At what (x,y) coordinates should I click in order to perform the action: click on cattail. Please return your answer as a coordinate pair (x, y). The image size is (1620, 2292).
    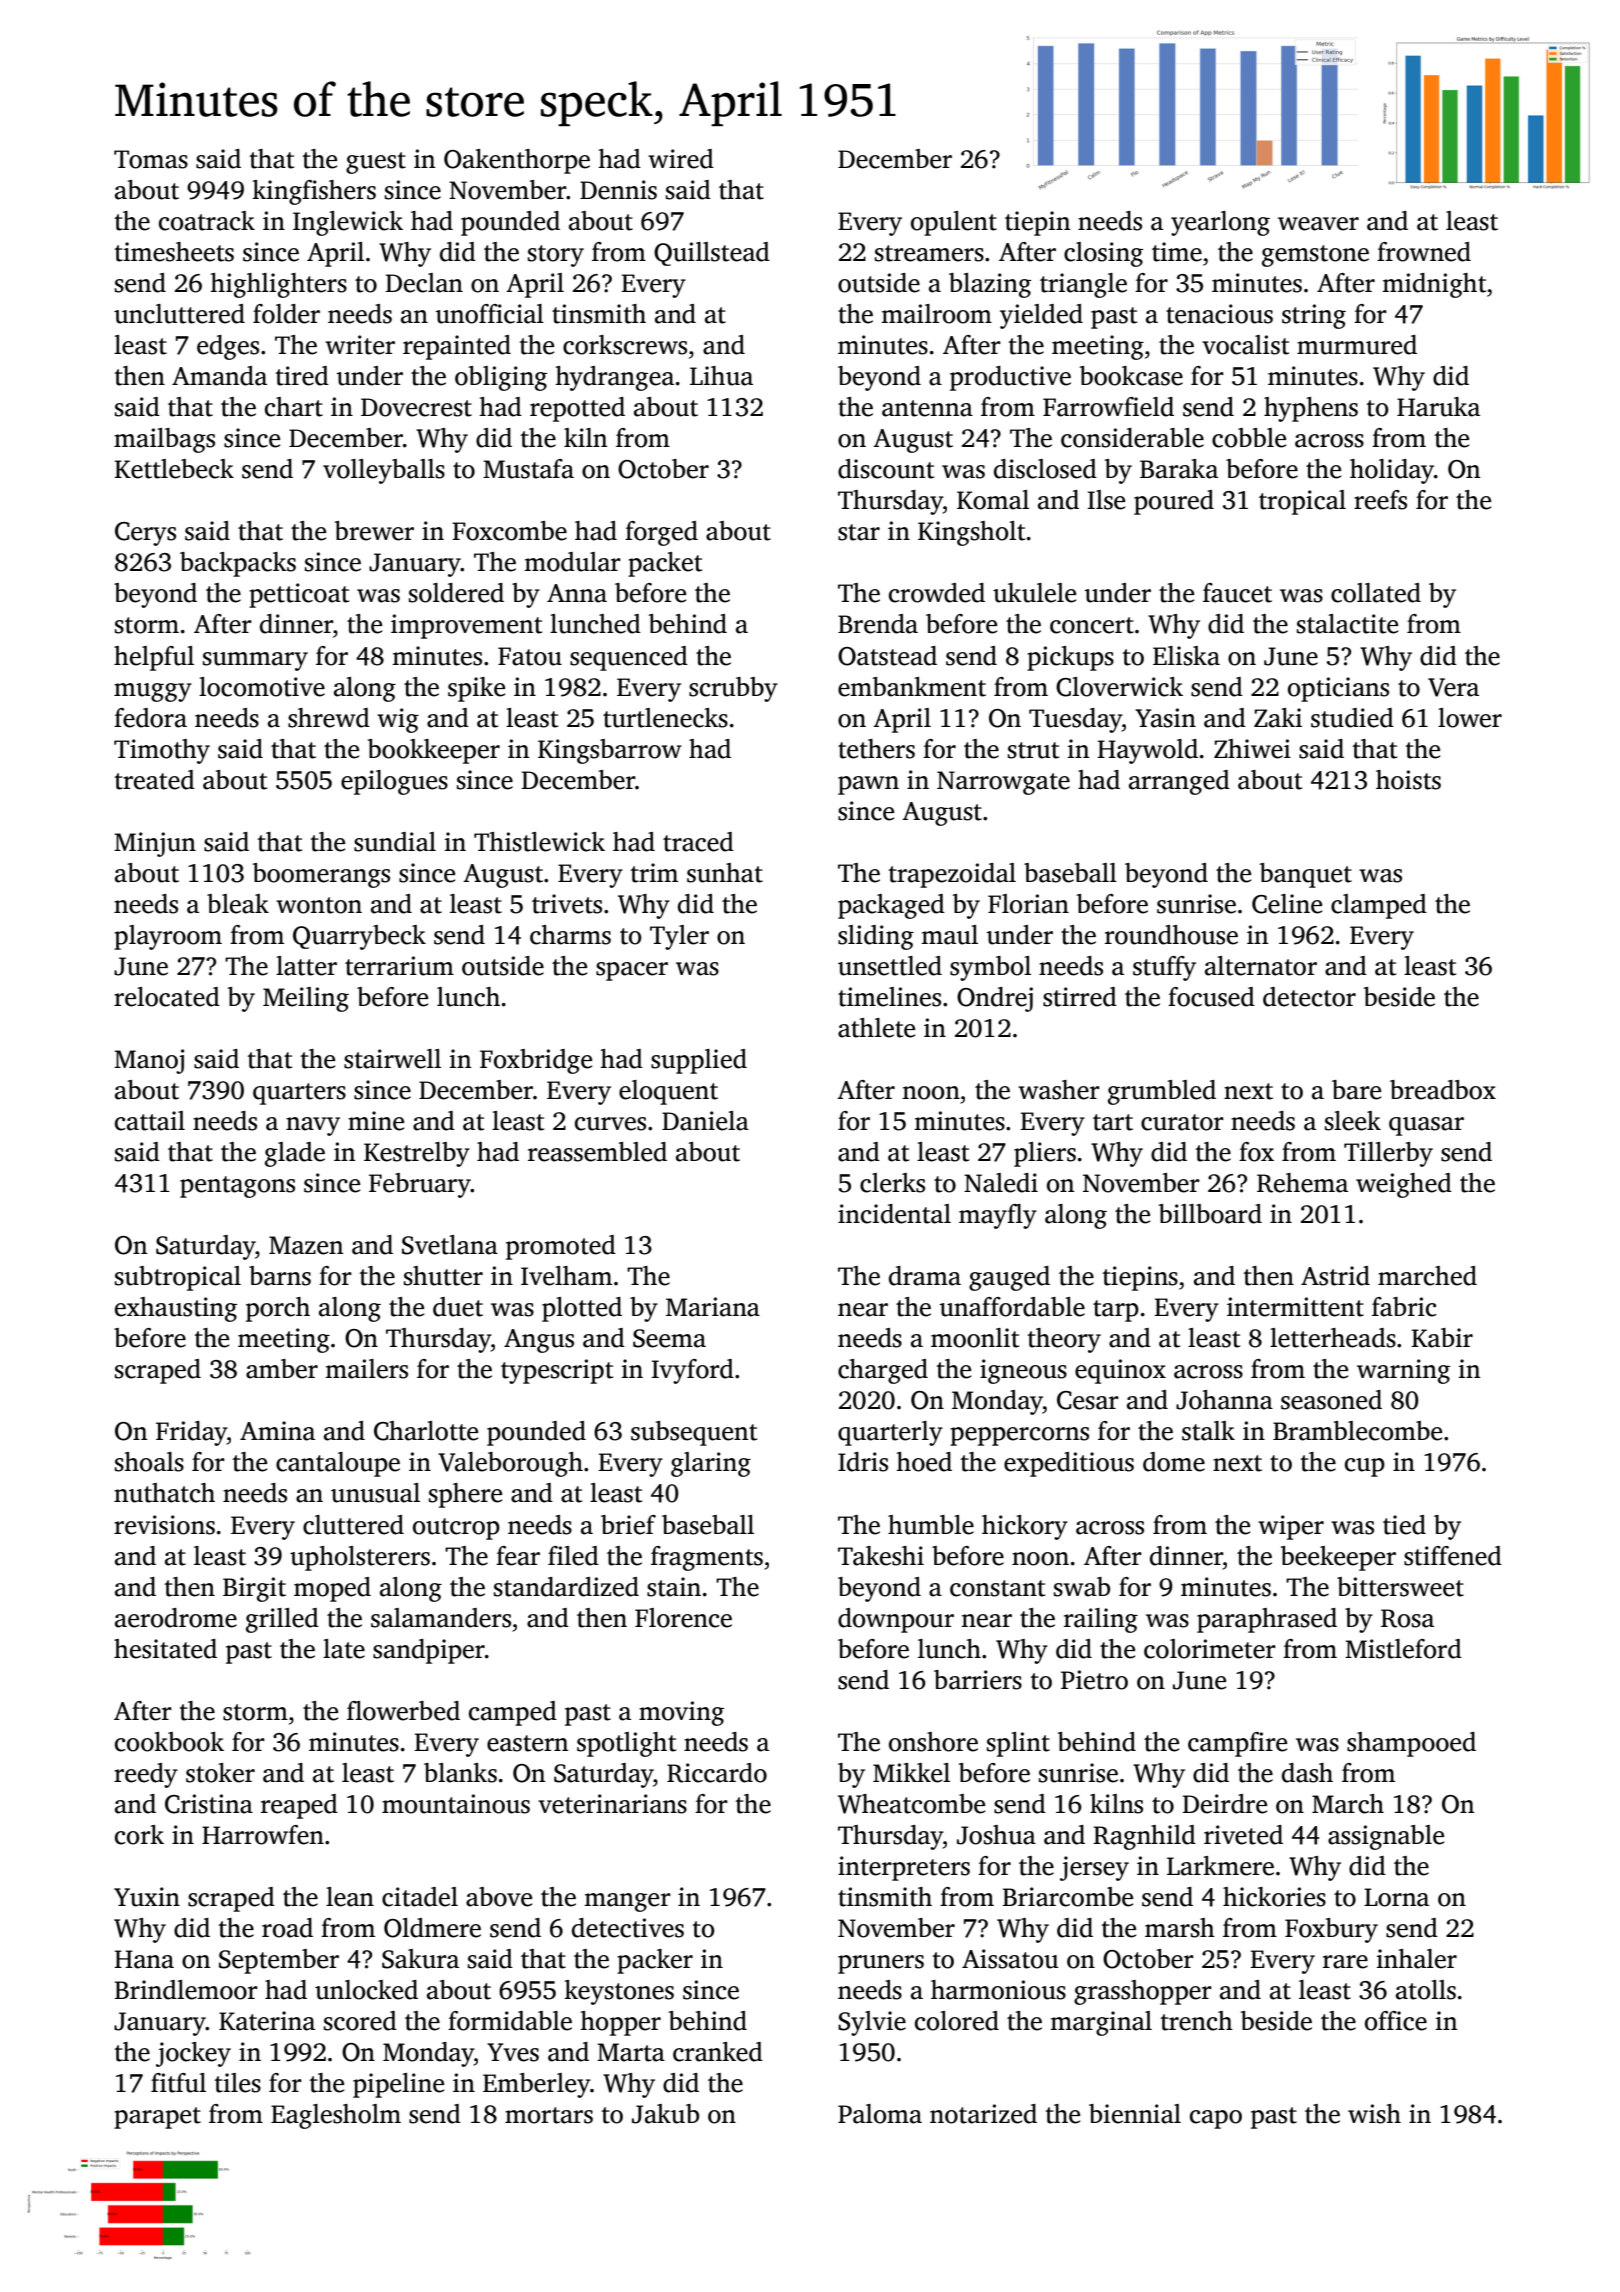
    Looking at the image, I should click on (150, 1121).
